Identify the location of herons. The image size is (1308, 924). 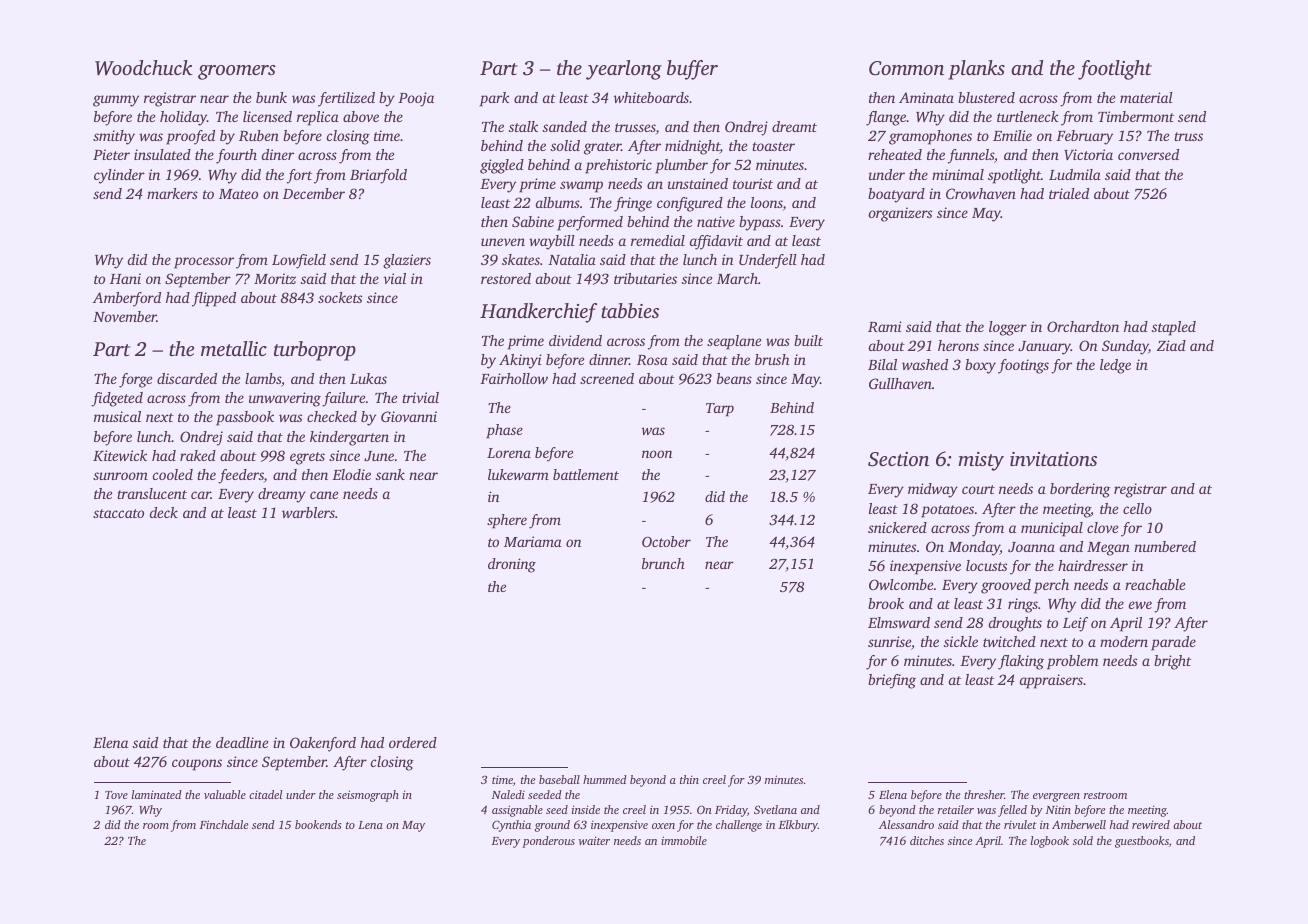
(958, 345).
